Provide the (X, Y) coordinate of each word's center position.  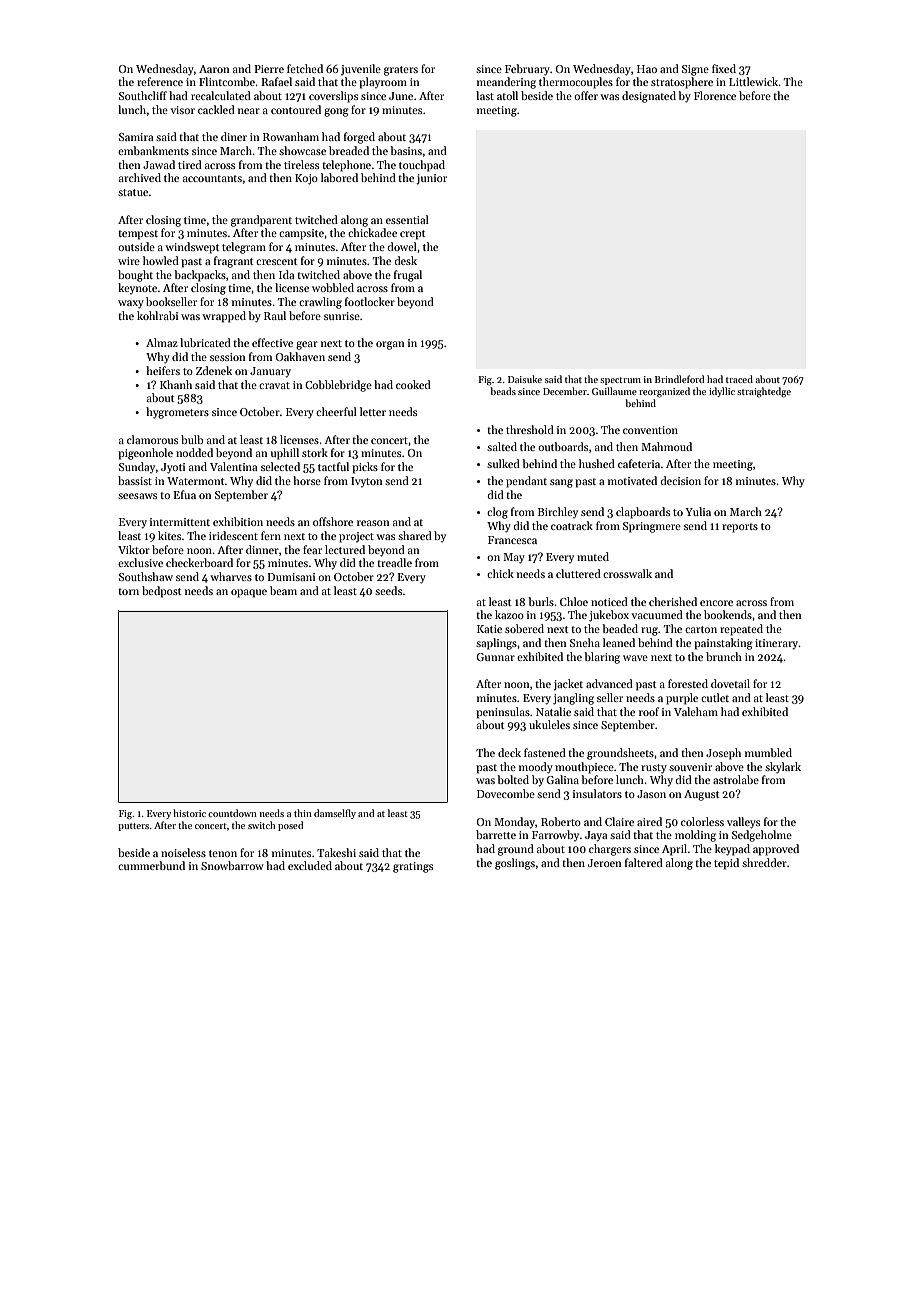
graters (401, 71)
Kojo (306, 179)
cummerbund (151, 865)
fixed (724, 68)
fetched (305, 68)
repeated (741, 630)
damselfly (335, 814)
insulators (597, 793)
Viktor (134, 549)
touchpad (422, 166)
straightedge (764, 392)
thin (303, 813)
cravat (274, 385)
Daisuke (525, 379)
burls (541, 601)
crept (412, 235)
